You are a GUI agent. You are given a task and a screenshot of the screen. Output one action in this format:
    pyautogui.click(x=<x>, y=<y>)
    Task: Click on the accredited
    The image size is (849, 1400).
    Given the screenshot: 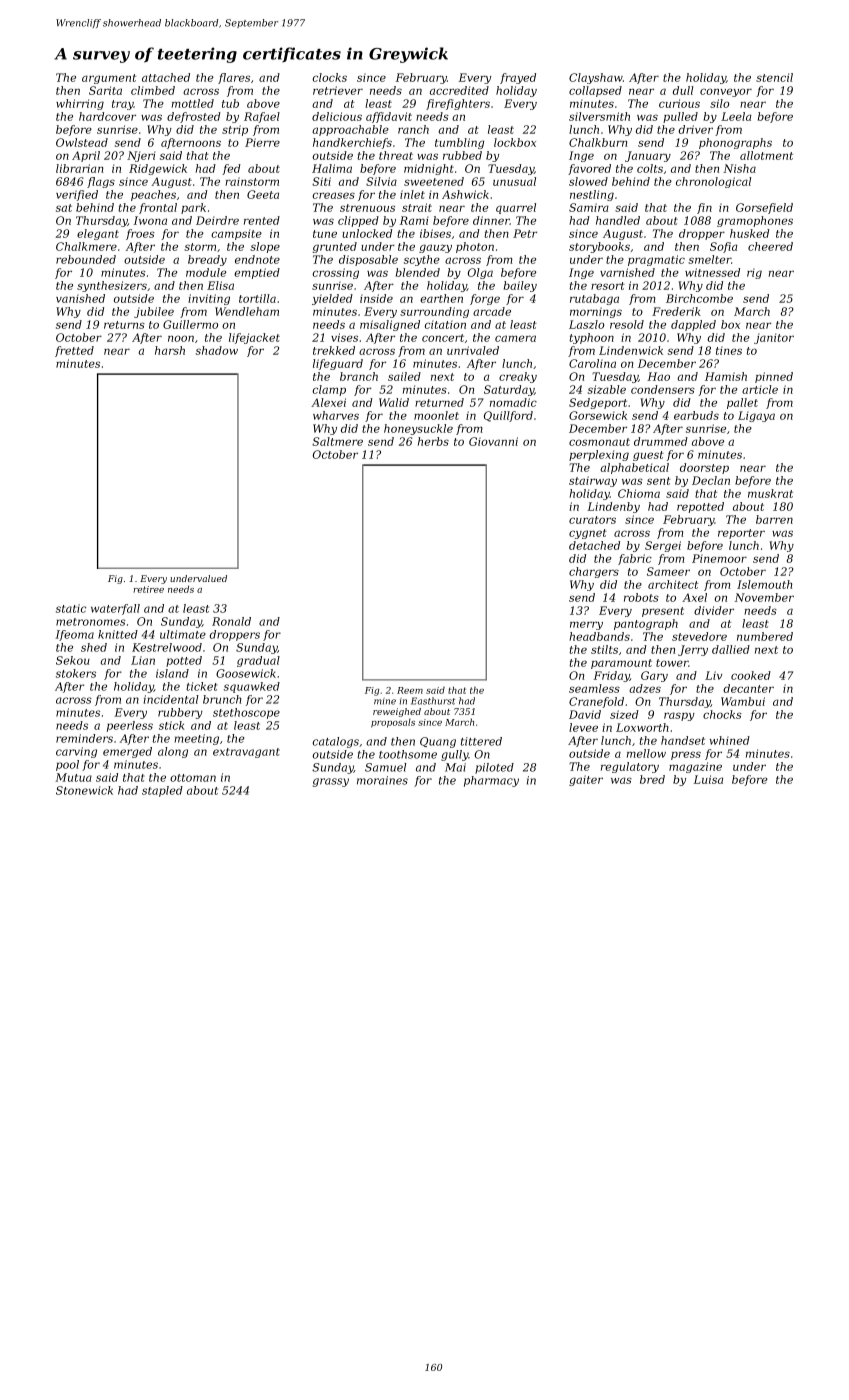 What is the action you would take?
    pyautogui.click(x=459, y=90)
